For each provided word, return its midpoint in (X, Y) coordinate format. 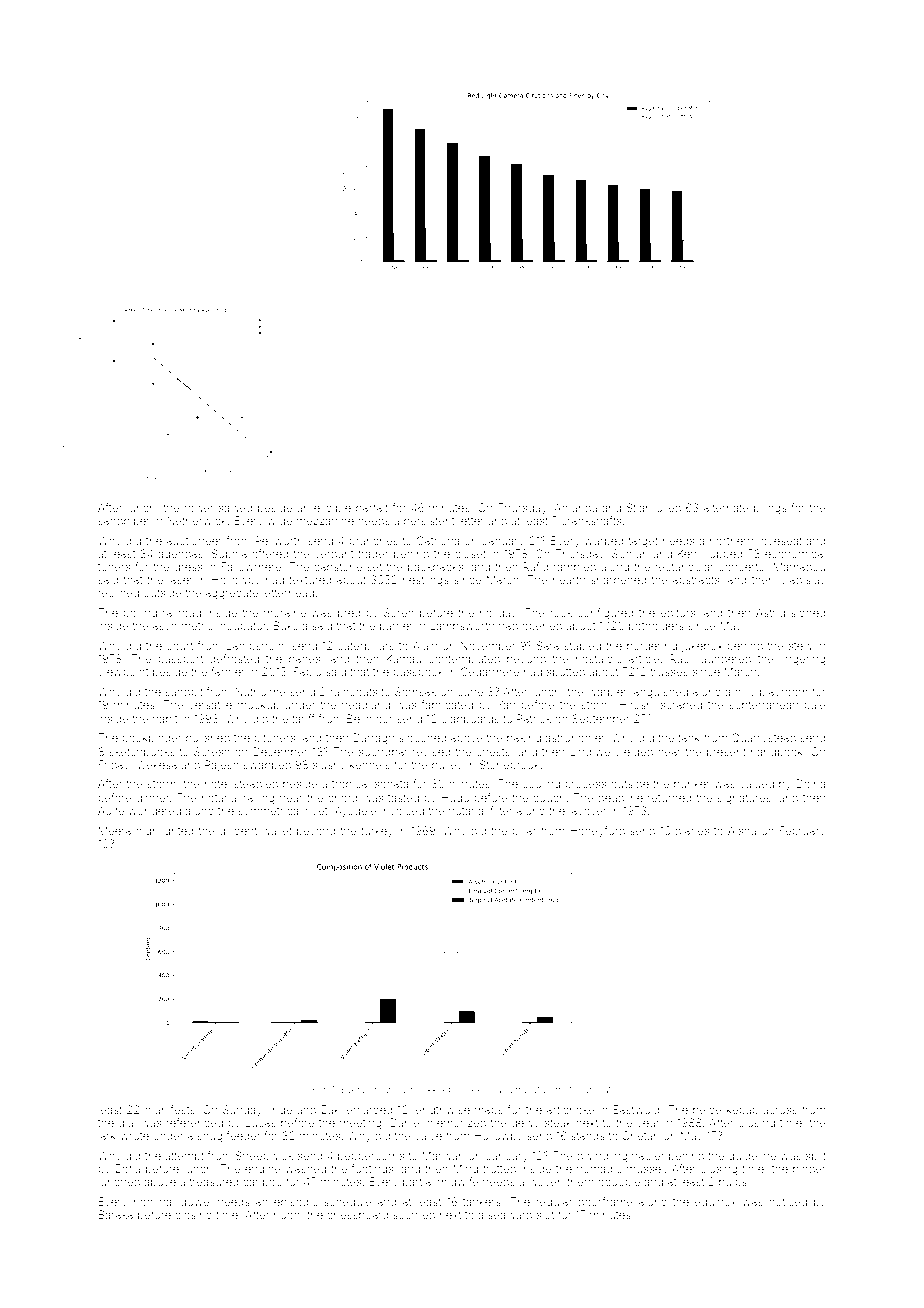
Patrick (534, 718)
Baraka (116, 1214)
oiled (668, 508)
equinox (715, 1202)
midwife (458, 1181)
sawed (236, 508)
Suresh (212, 751)
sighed (808, 614)
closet (470, 554)
